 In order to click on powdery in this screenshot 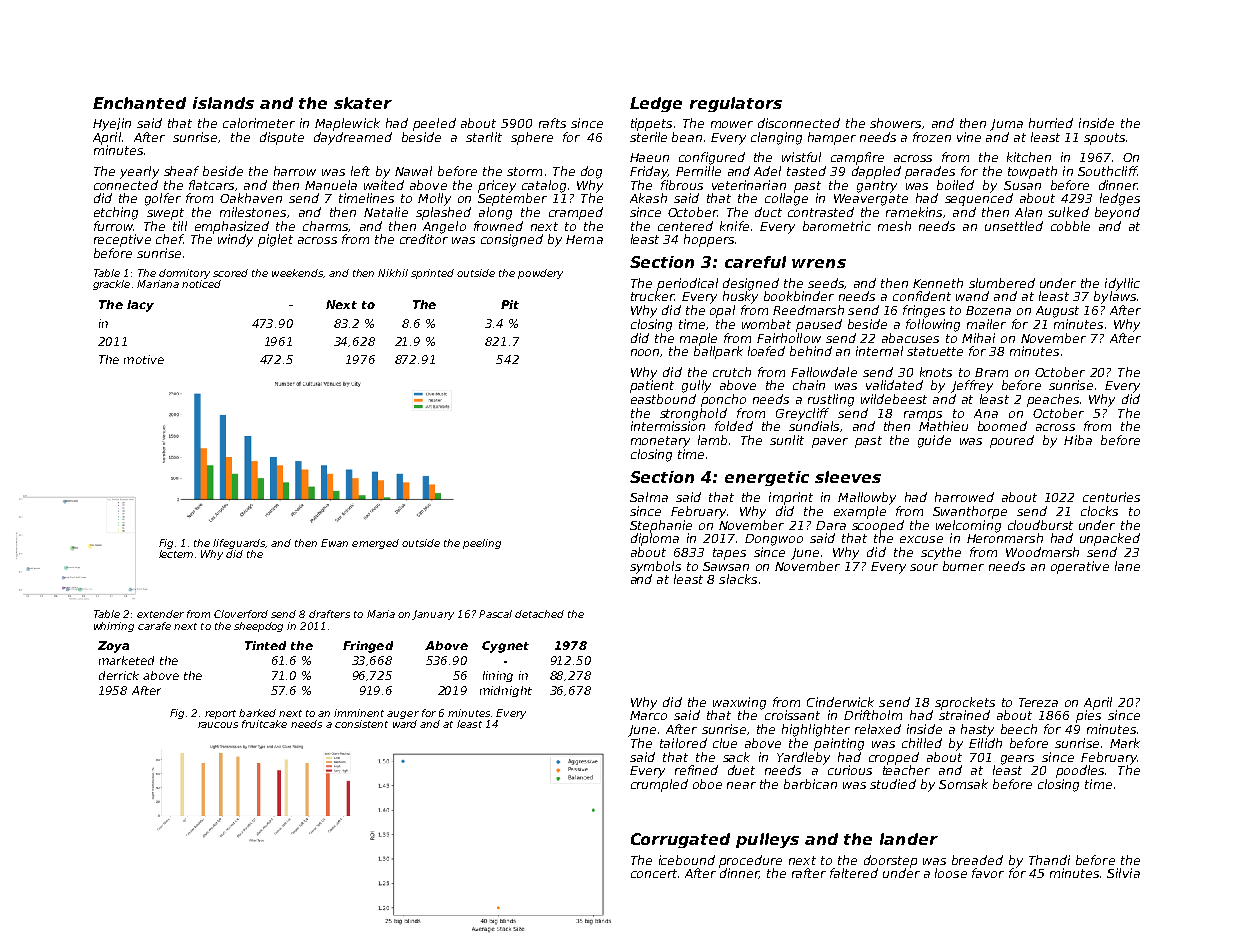, I will do `click(540, 274)`.
